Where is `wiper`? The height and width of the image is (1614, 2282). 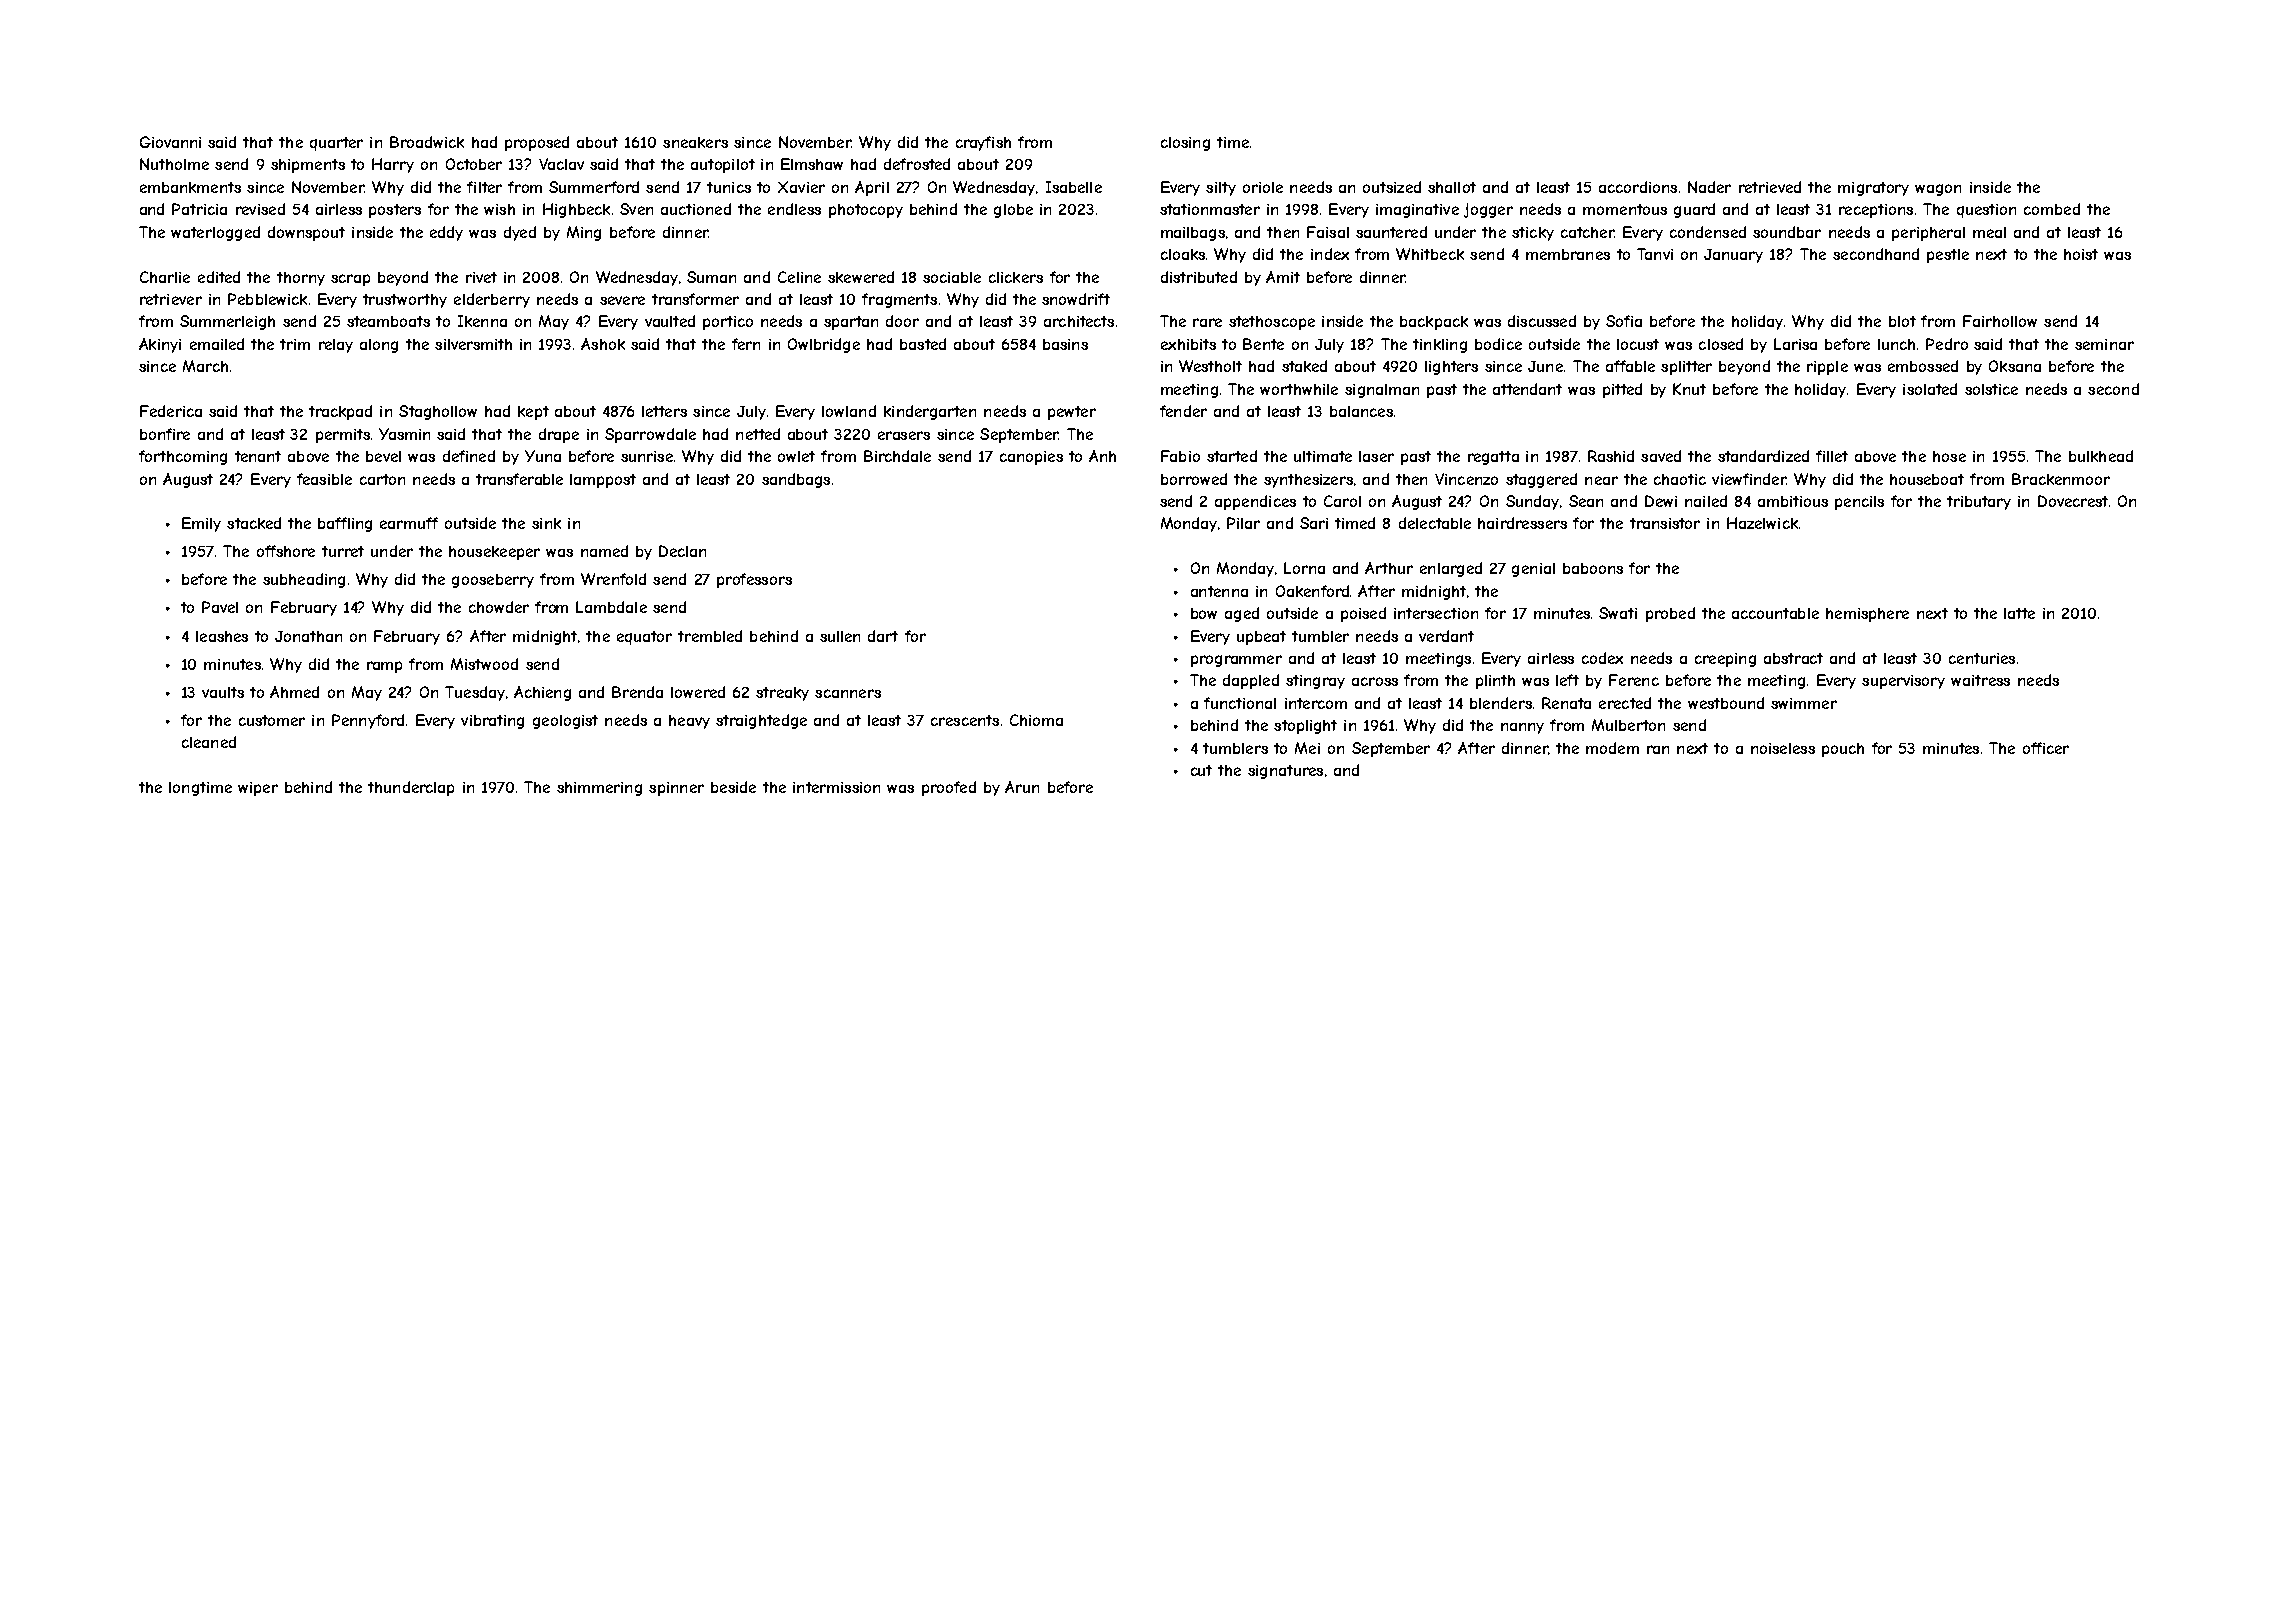
wiper is located at coordinates (258, 789).
